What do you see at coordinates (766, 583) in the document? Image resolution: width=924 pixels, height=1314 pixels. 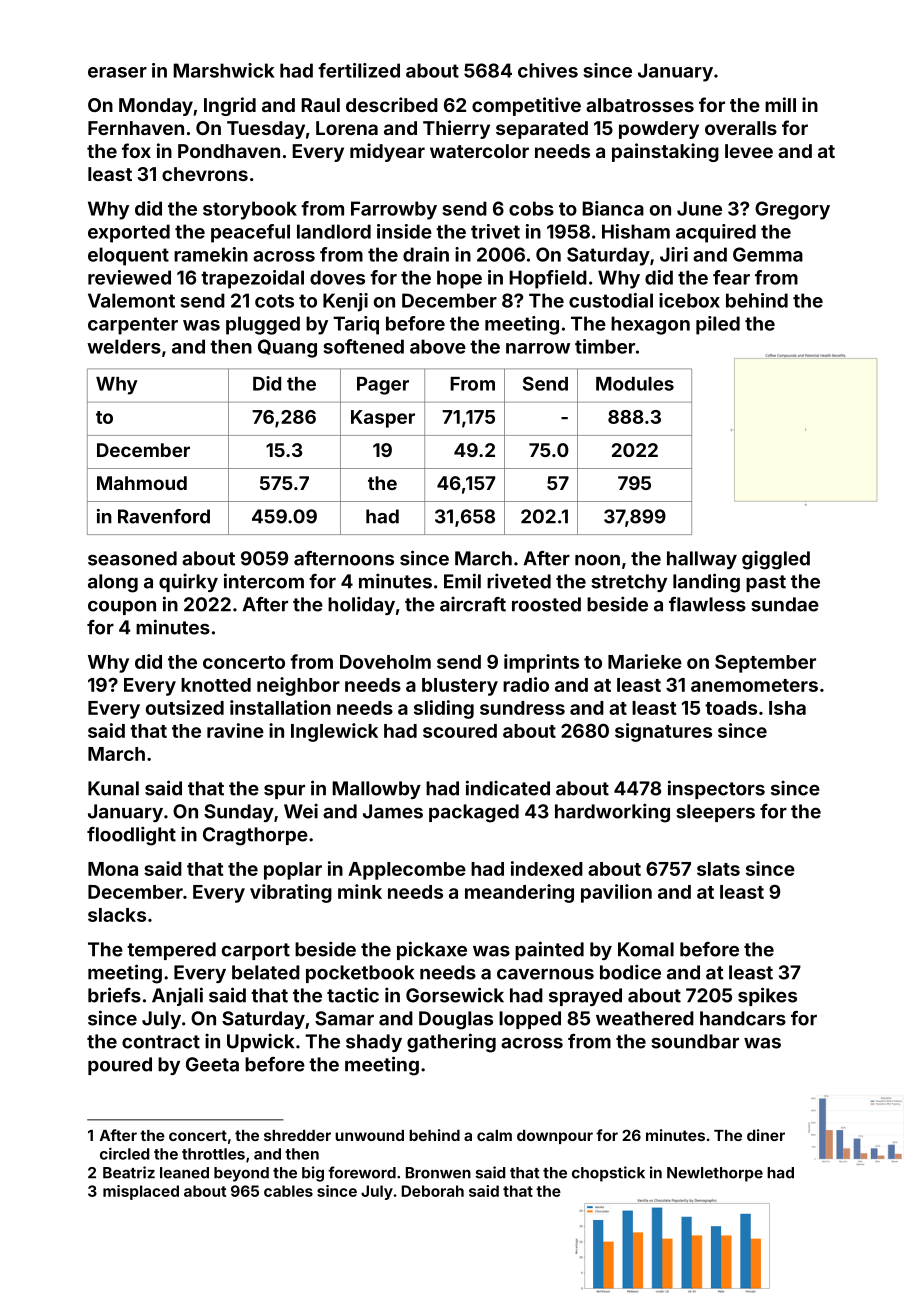 I see `past` at bounding box center [766, 583].
